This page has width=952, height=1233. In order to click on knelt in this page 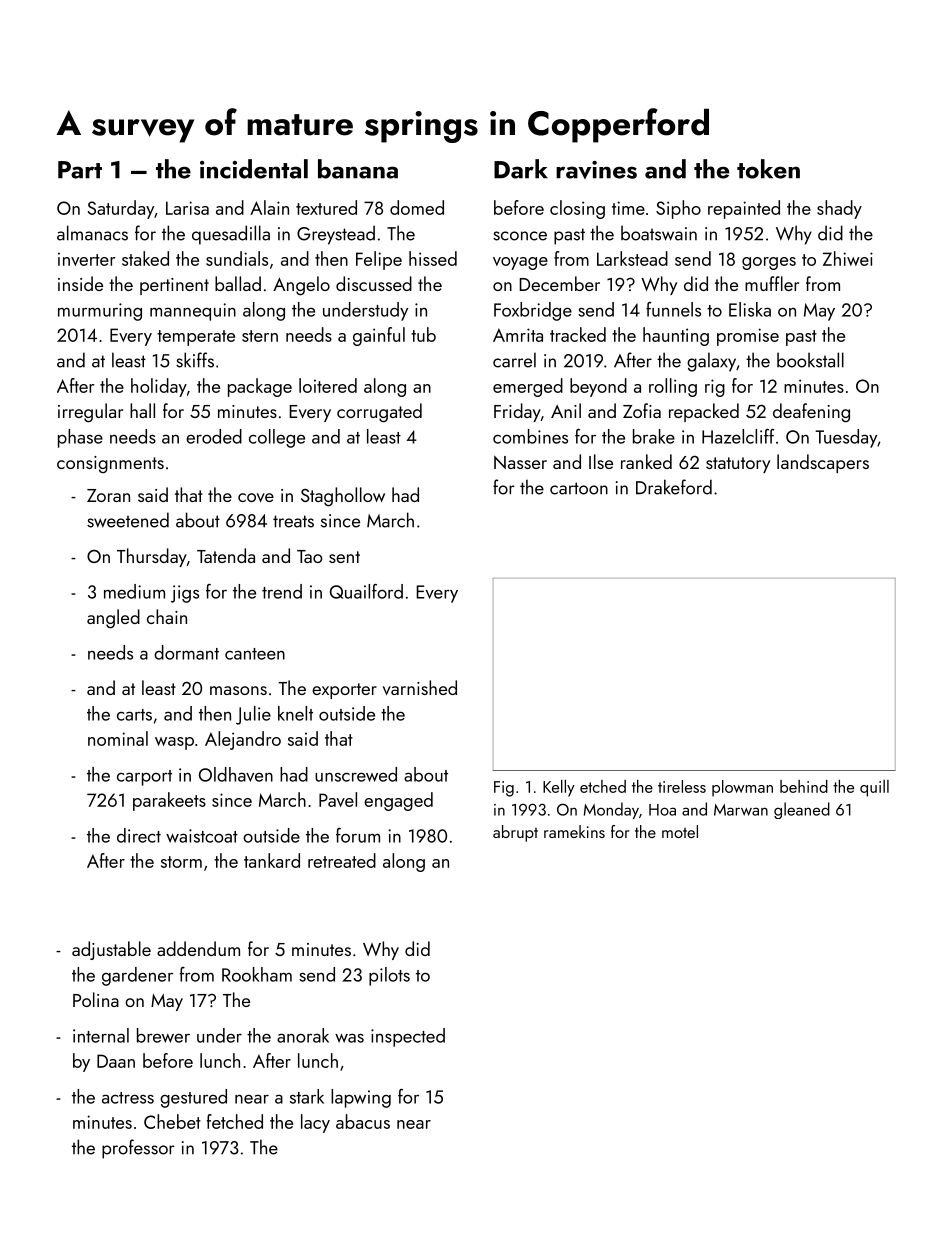, I will do `click(295, 713)`.
